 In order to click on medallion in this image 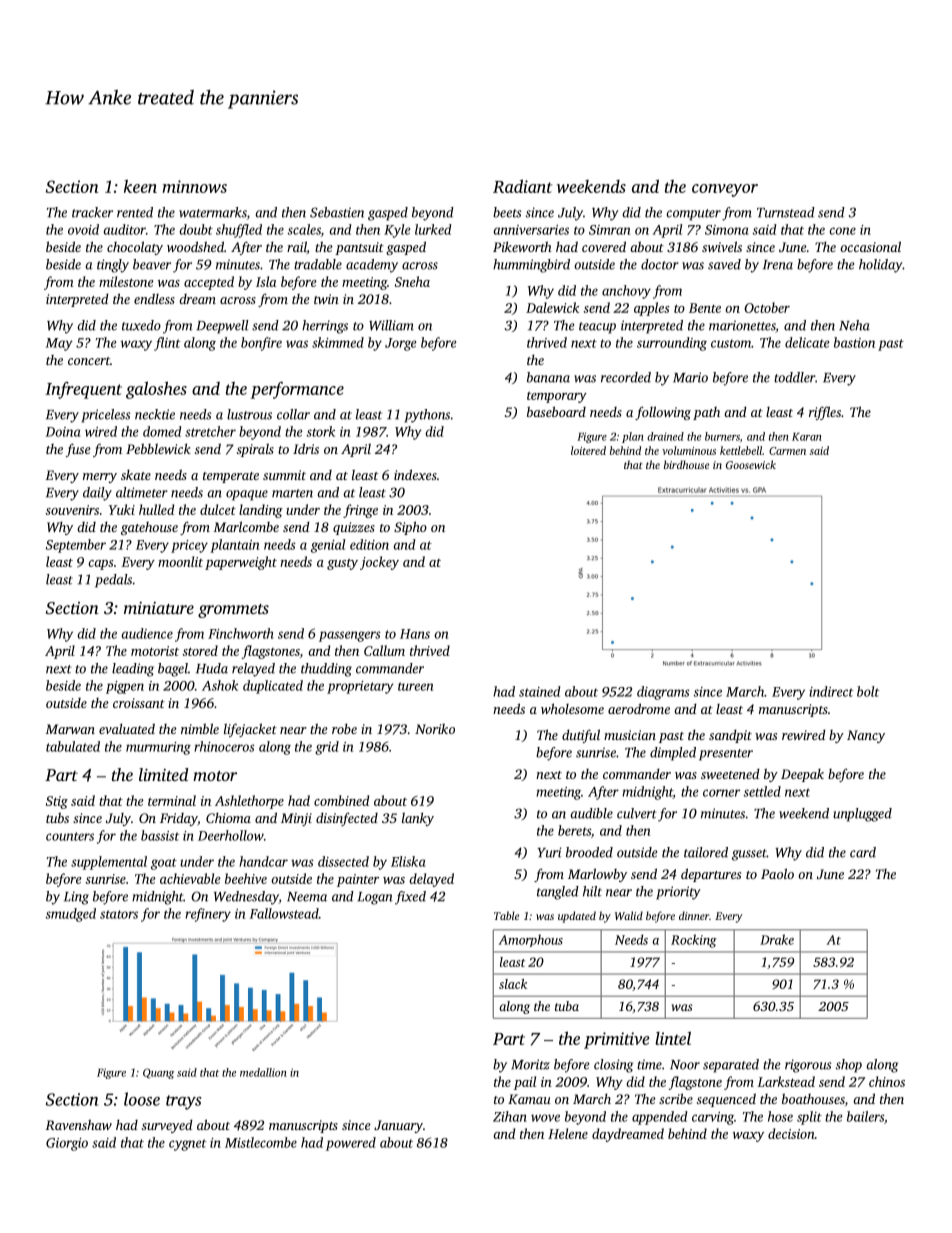, I will do `click(263, 1072)`.
